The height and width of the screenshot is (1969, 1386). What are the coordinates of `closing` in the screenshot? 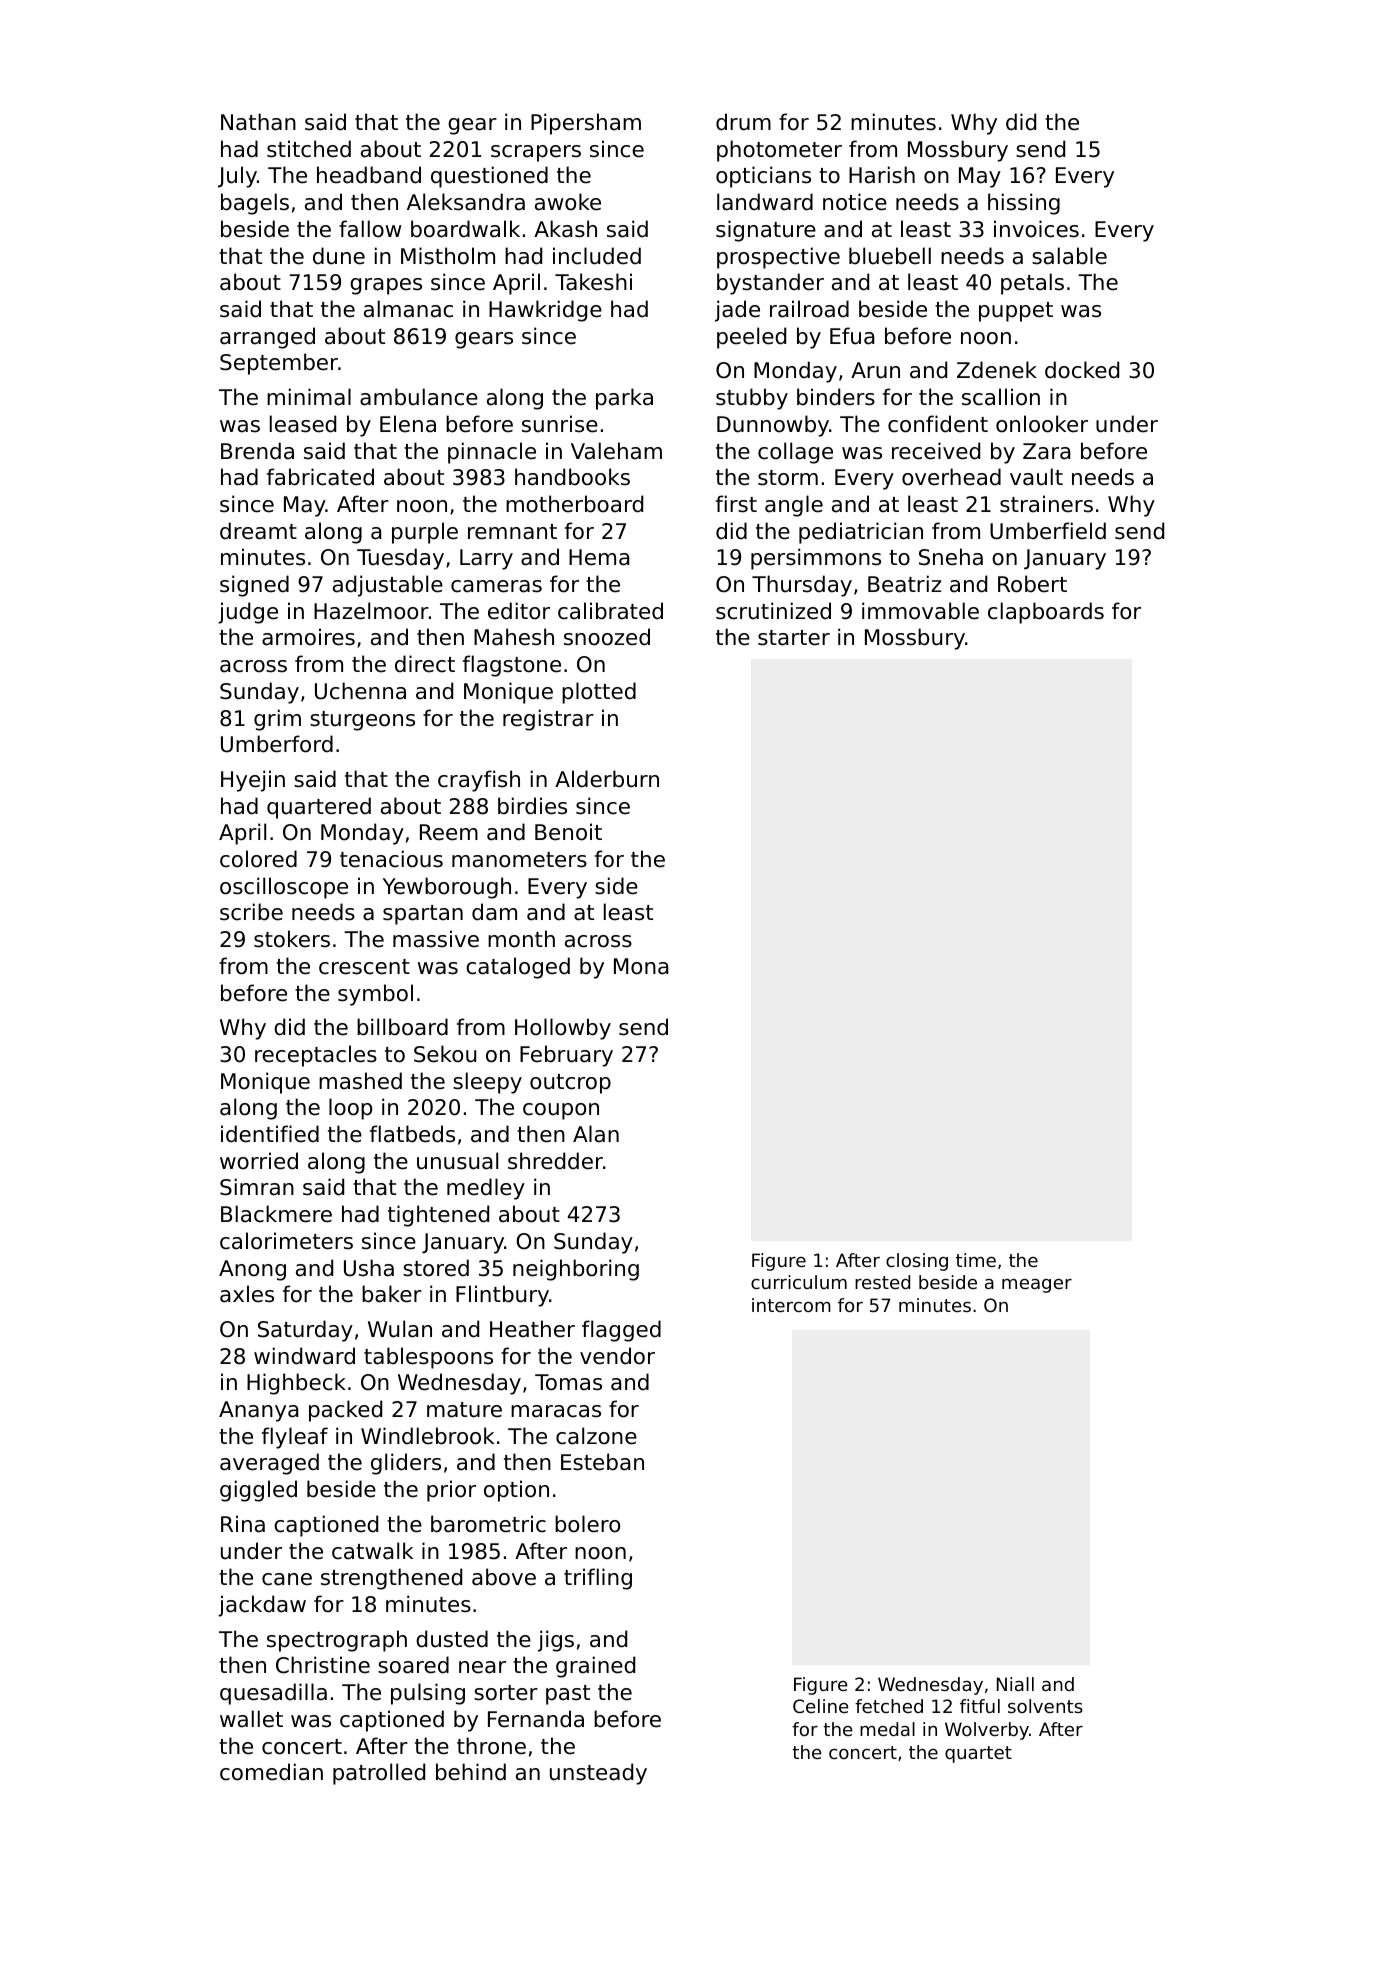 It's located at (917, 1262).
